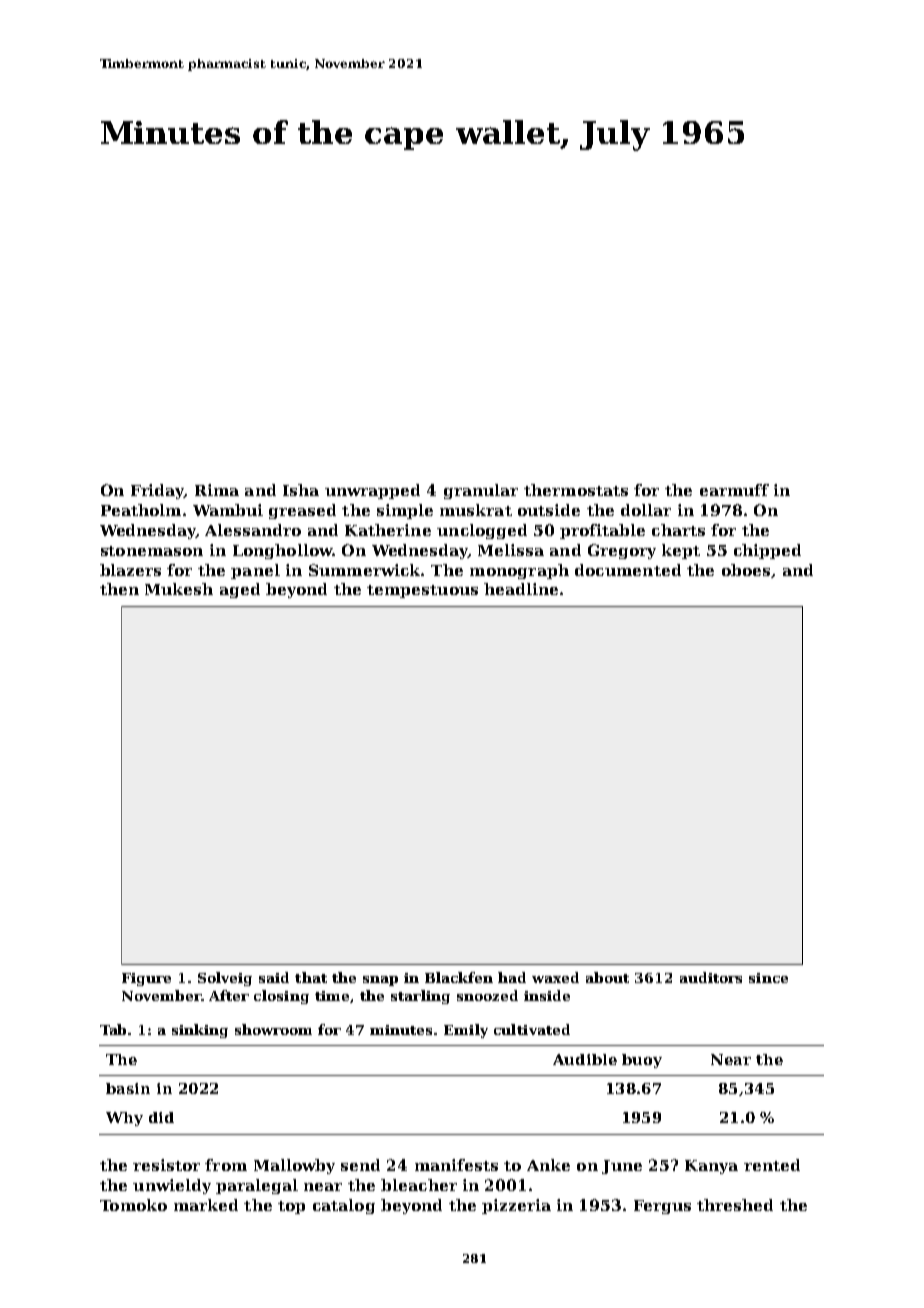 The width and height of the document is (924, 1308). What do you see at coordinates (119, 589) in the document?
I see `then` at bounding box center [119, 589].
